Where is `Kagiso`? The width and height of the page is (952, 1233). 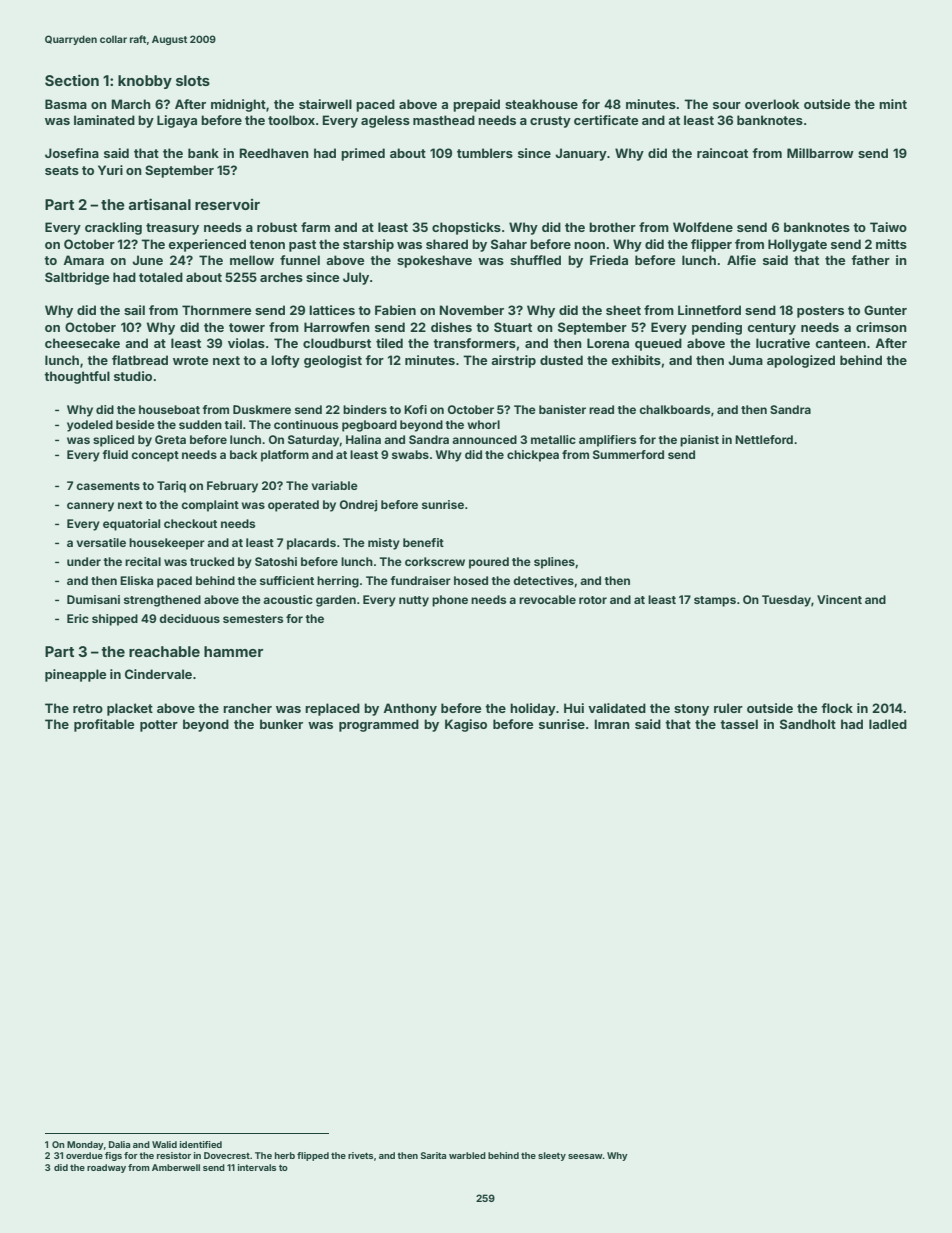
Kagiso is located at coordinates (466, 725).
